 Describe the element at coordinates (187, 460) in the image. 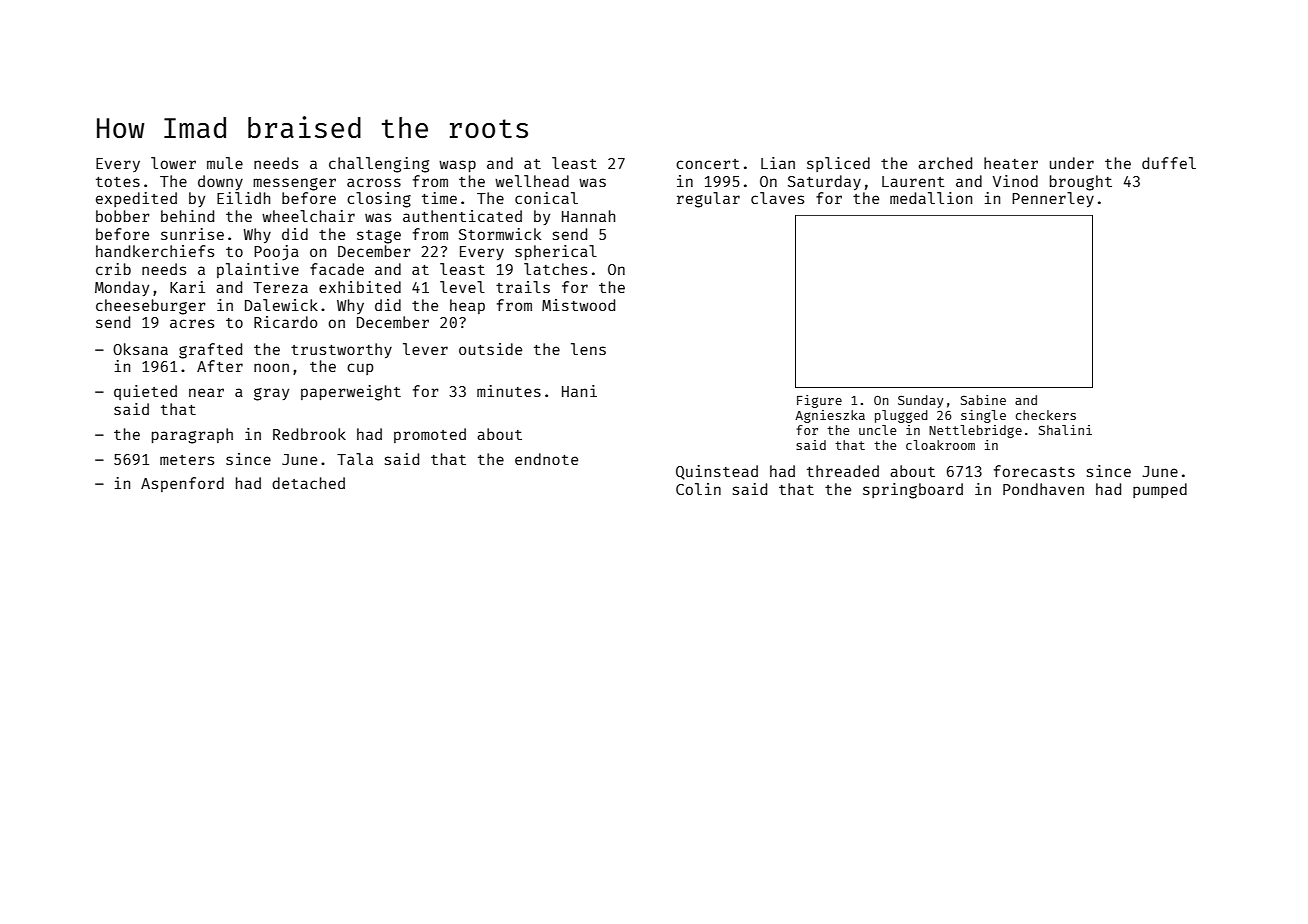

I see `meters` at that location.
